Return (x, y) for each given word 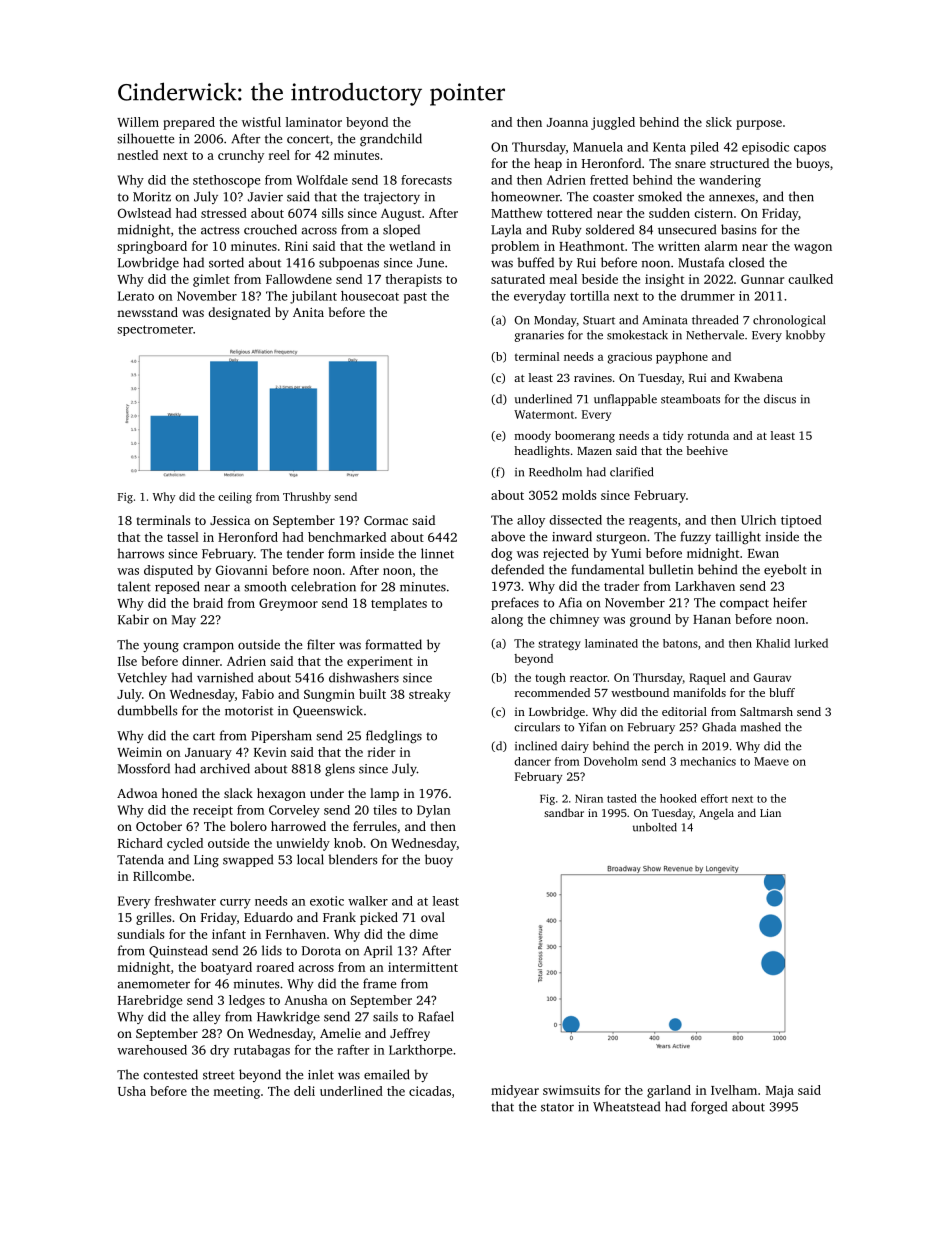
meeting (236, 1092)
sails (385, 1016)
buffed (535, 262)
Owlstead (144, 213)
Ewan (763, 553)
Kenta (669, 147)
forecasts (426, 180)
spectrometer (155, 330)
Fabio (258, 694)
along (507, 620)
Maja (780, 1091)
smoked (660, 196)
